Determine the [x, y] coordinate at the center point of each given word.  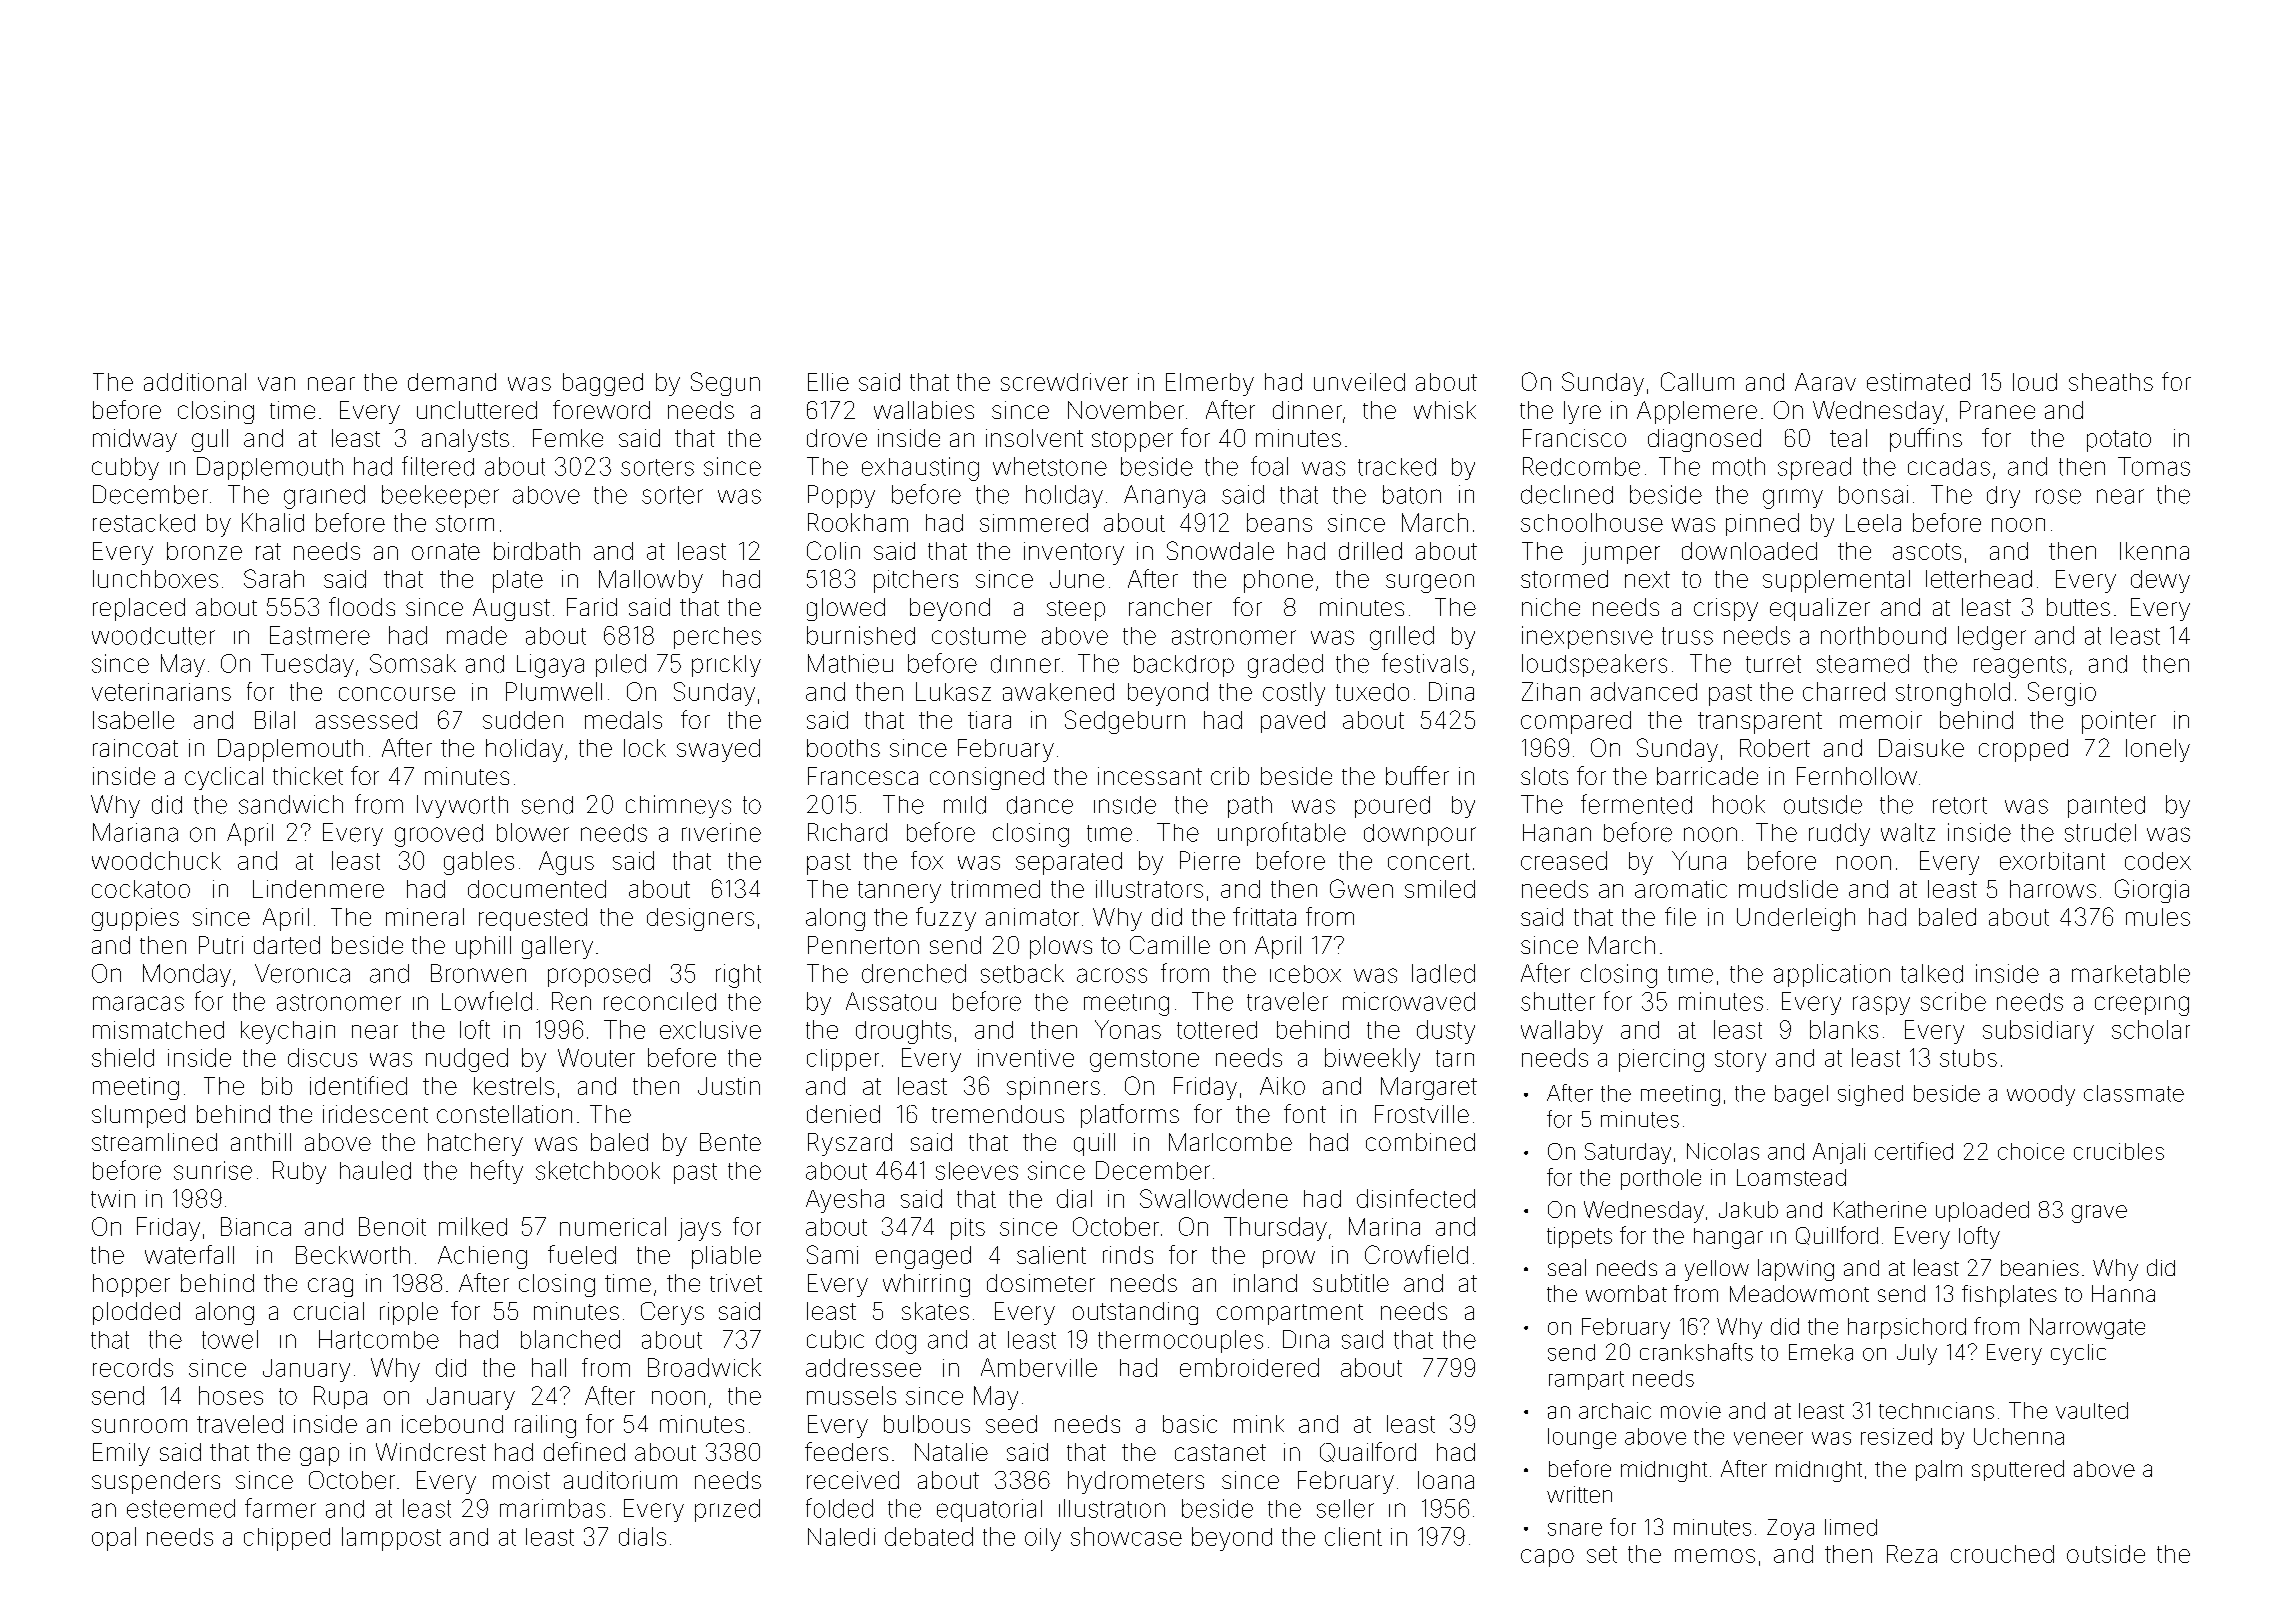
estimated [1918, 382]
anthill [261, 1142]
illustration [1112, 1508]
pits [968, 1229]
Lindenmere [318, 889]
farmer [280, 1508]
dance [1040, 805]
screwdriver [1064, 382]
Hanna [2123, 1293]
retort [1960, 805]
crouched [2002, 1554]
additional [195, 382]
